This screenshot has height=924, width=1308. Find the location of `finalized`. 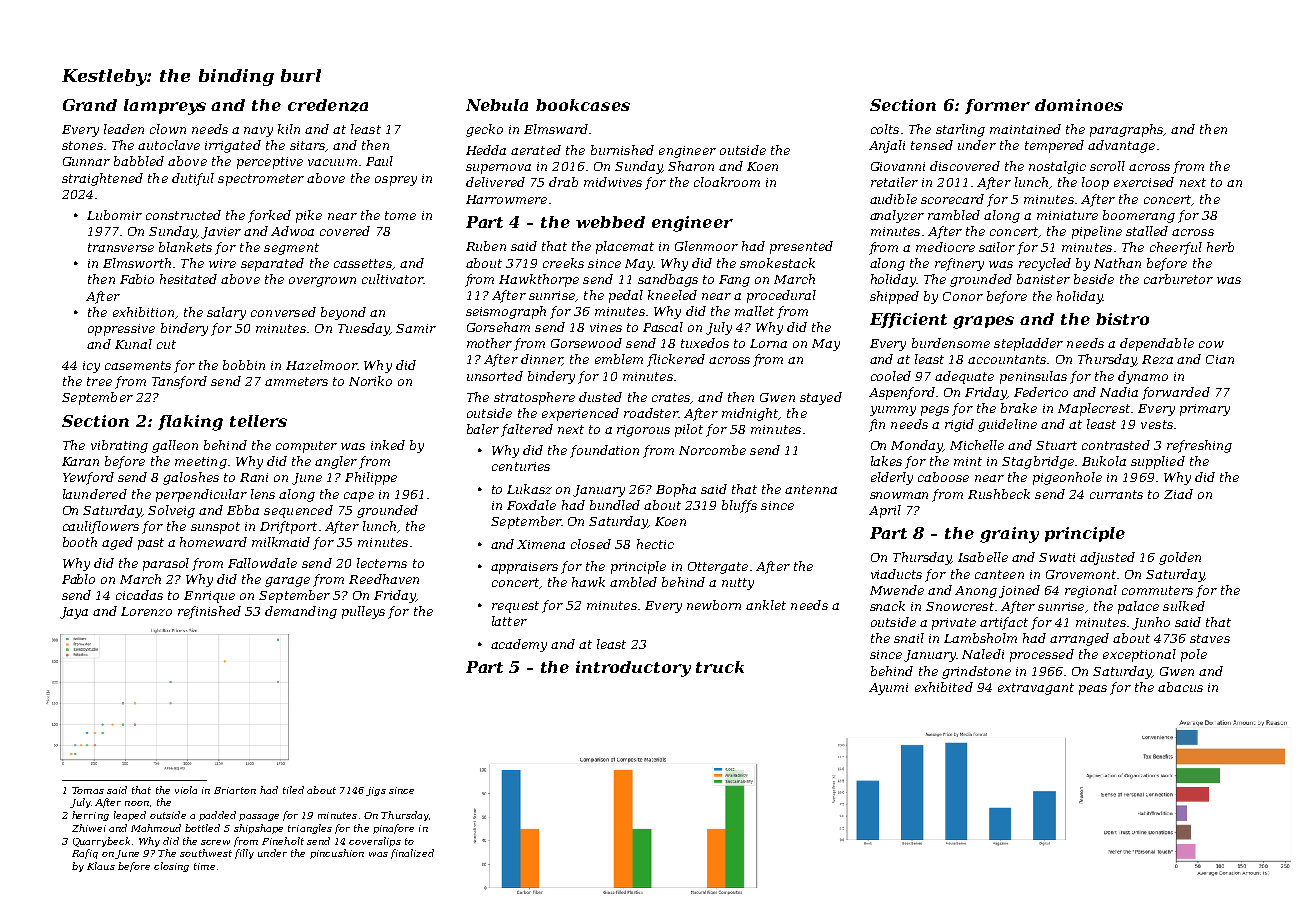

finalized is located at coordinates (412, 854).
